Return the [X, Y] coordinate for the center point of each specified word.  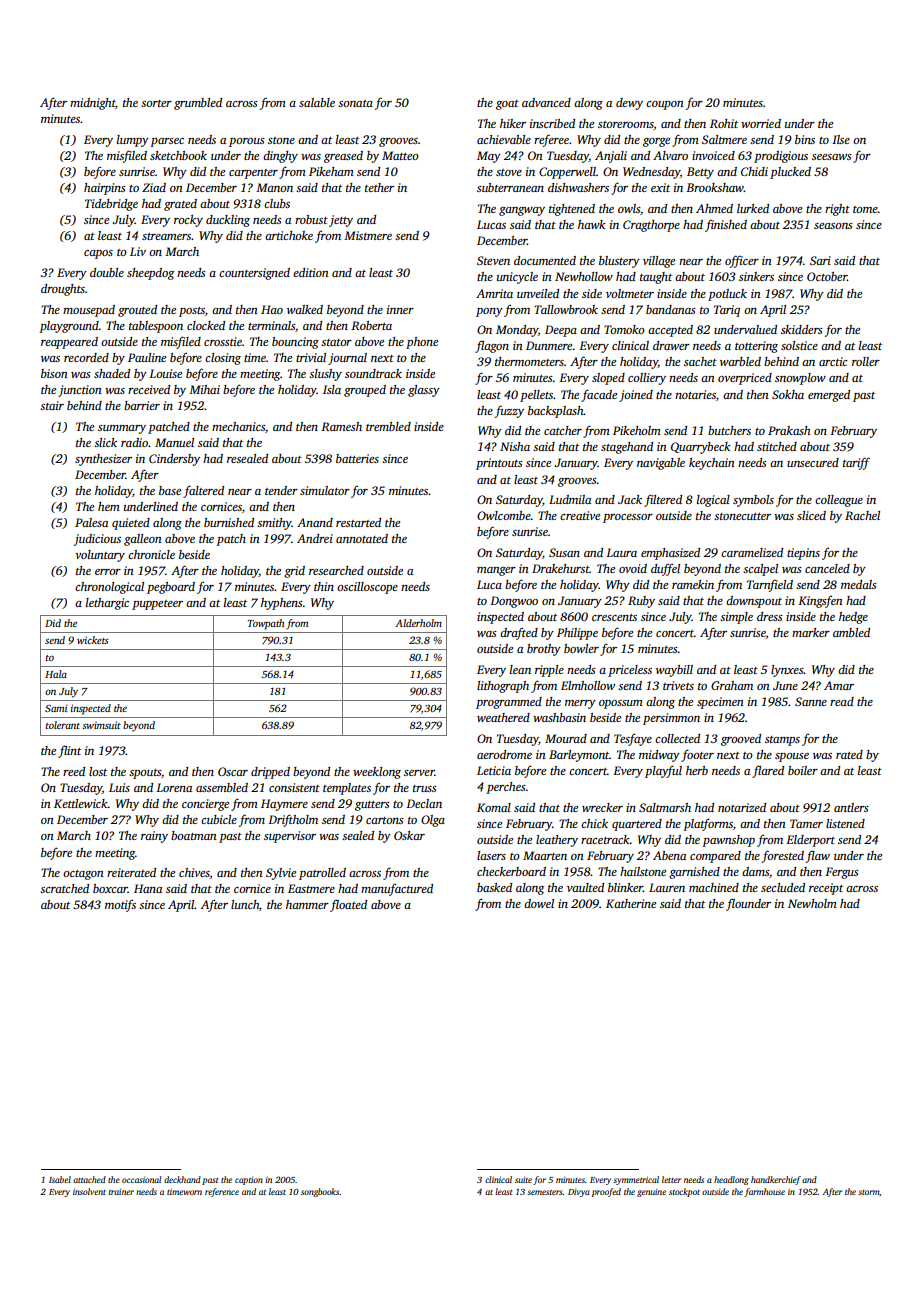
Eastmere [311, 888]
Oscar [233, 771]
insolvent [89, 1191]
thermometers [529, 361]
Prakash [789, 430]
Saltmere [724, 139]
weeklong [377, 773]
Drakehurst [561, 568]
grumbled [198, 104]
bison [54, 373]
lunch [245, 904]
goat [507, 105]
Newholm [812, 903]
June [785, 685]
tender [281, 490]
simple [736, 618]
